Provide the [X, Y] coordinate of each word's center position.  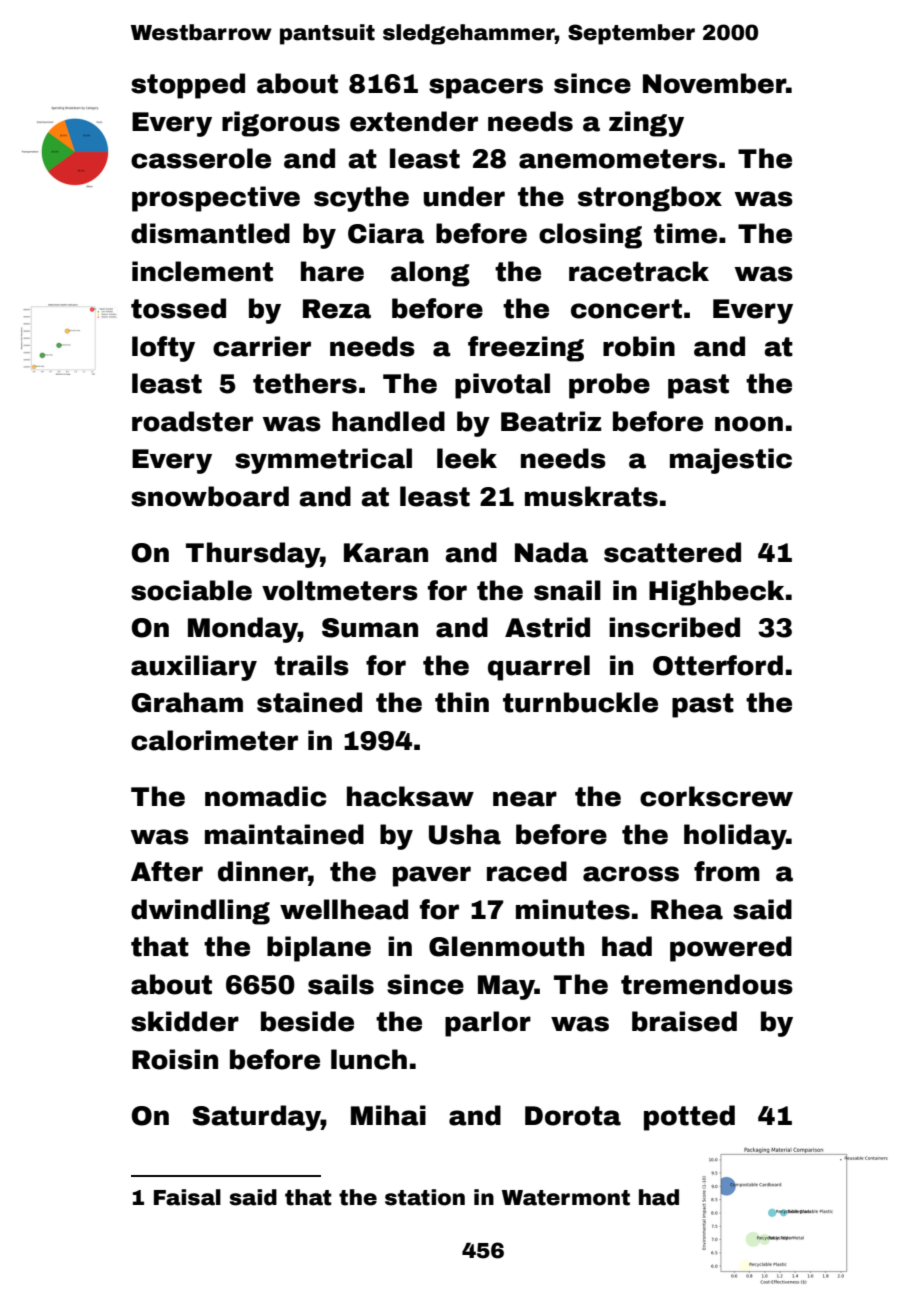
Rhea [687, 909]
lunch [369, 1059]
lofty [163, 349]
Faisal [187, 1197]
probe [609, 386]
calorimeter [214, 740]
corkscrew [716, 796]
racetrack [639, 271]
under [464, 196]
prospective [216, 199]
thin [462, 702]
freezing [526, 349]
